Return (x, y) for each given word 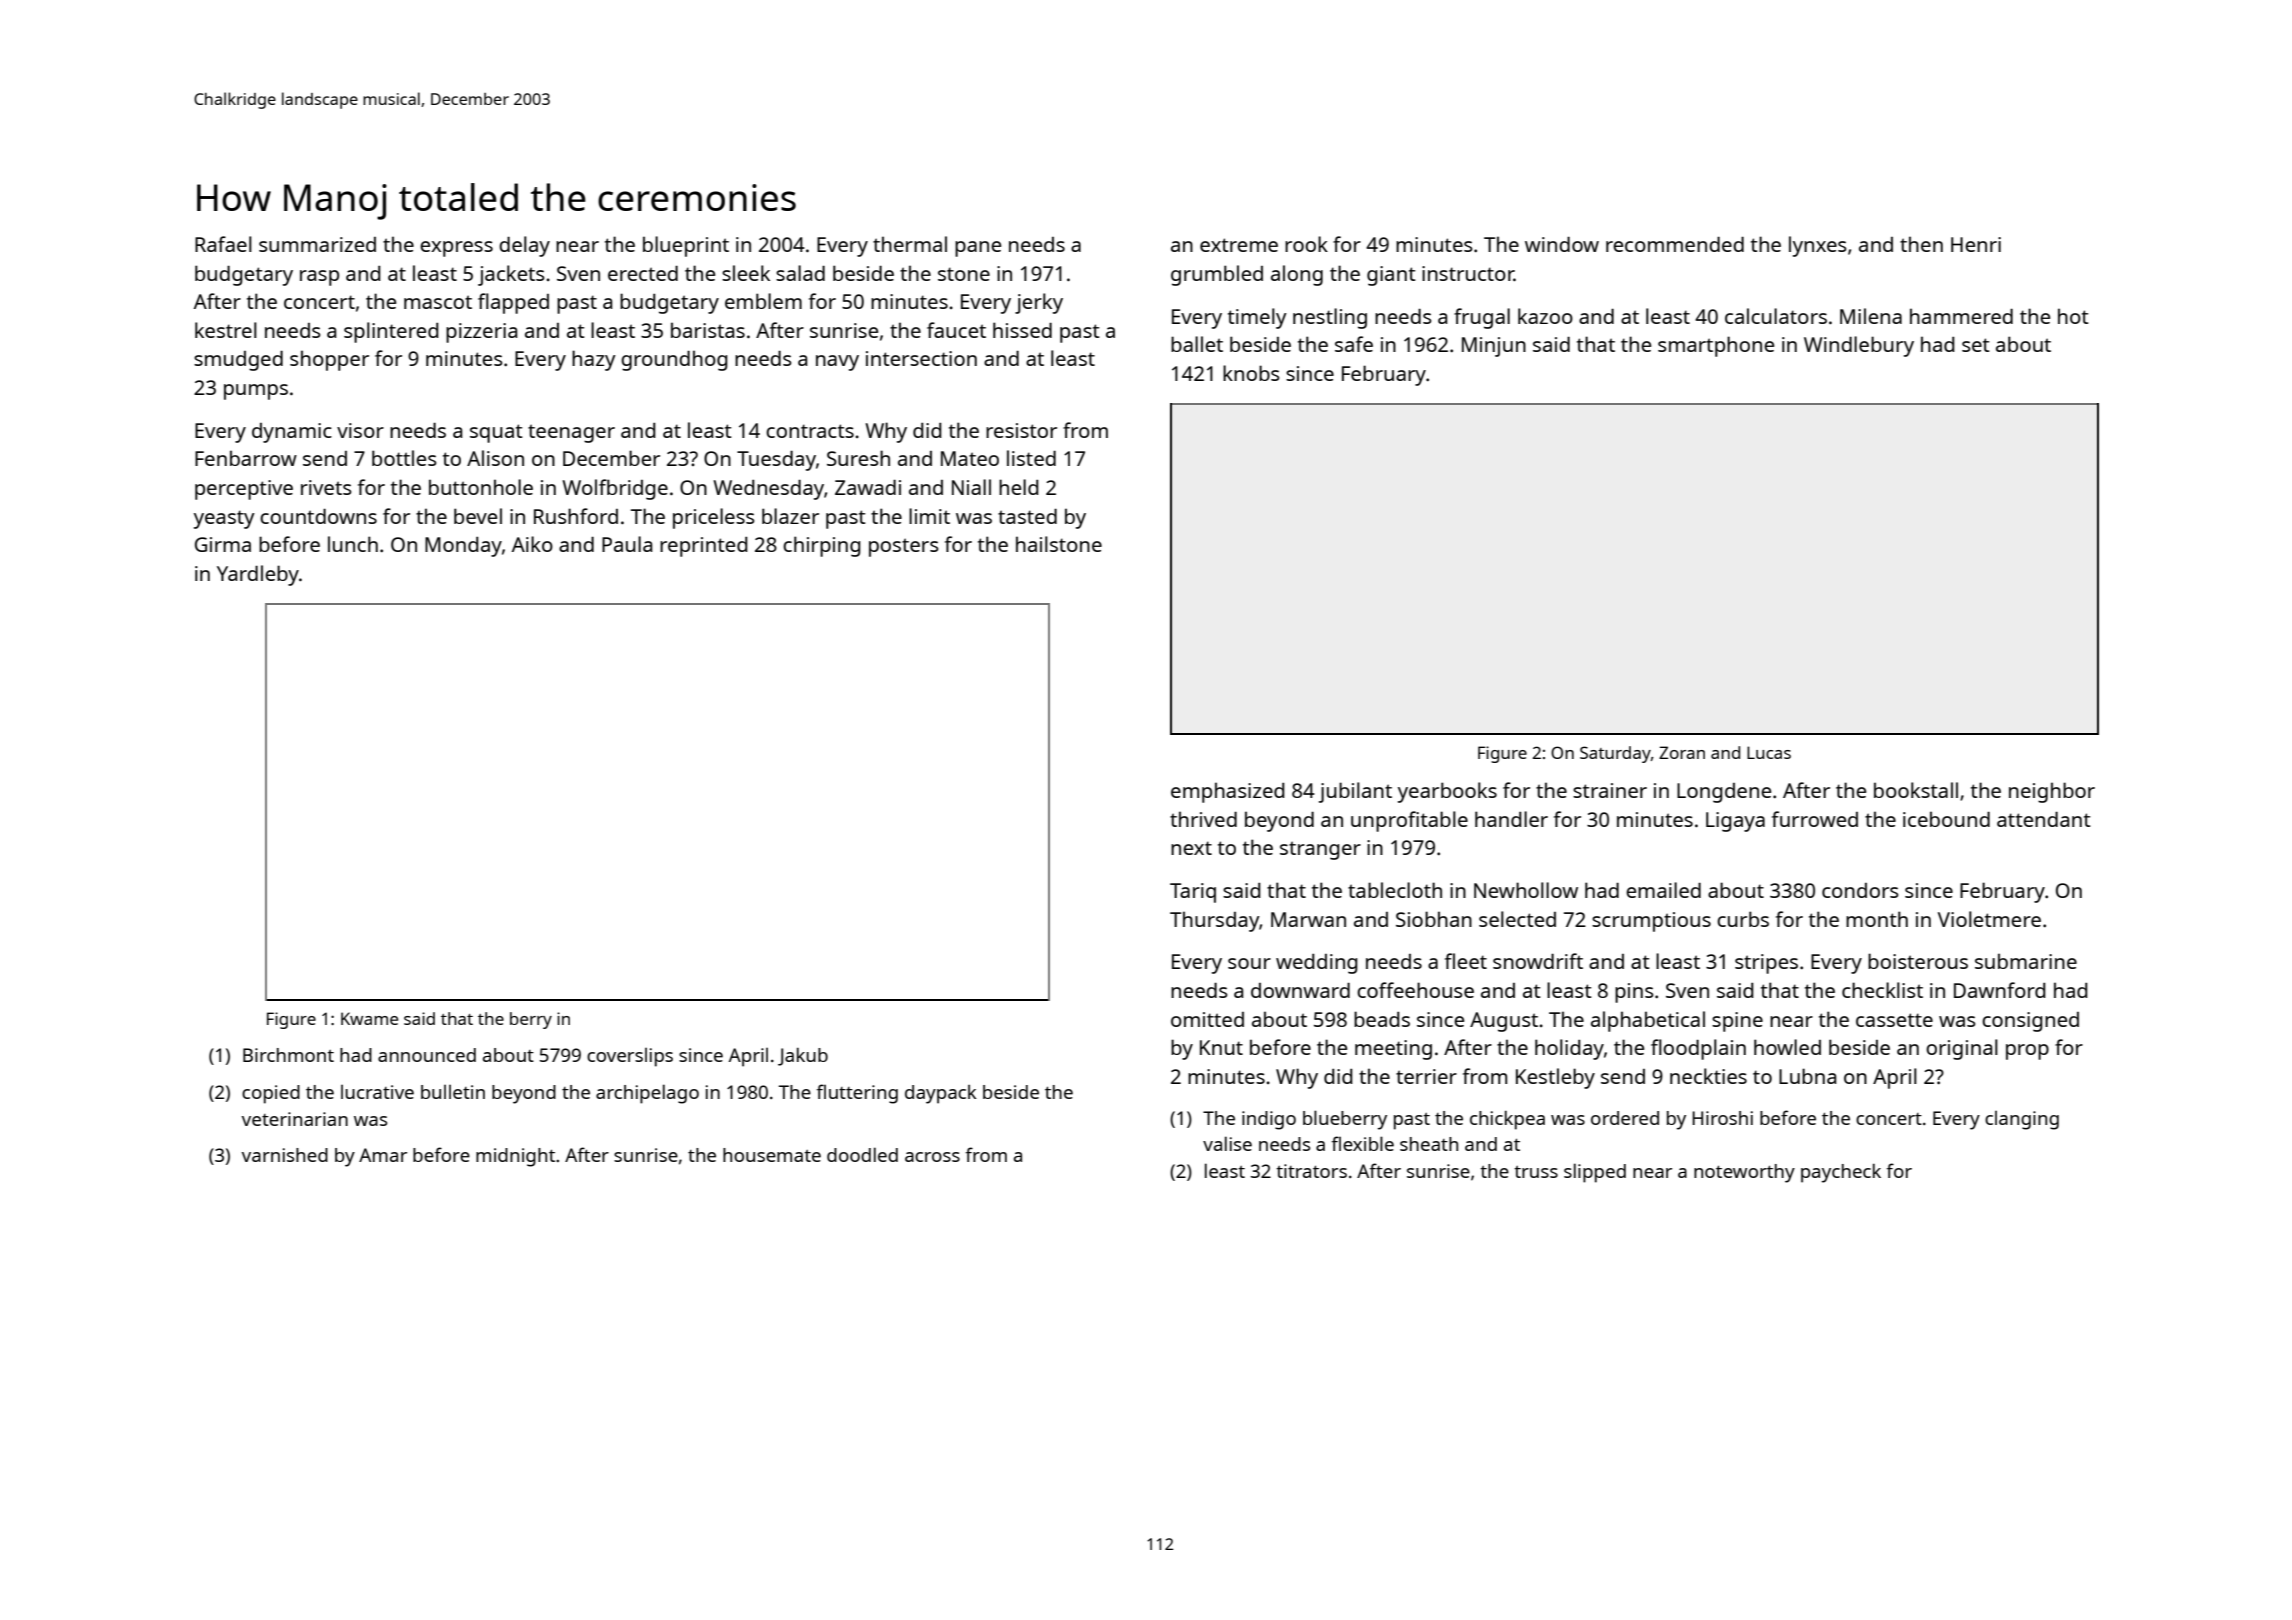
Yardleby (258, 575)
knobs (1251, 373)
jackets (511, 275)
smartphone (1716, 346)
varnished (285, 1155)
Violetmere (1989, 919)
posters (903, 547)
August (1504, 1022)
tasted (1027, 516)
